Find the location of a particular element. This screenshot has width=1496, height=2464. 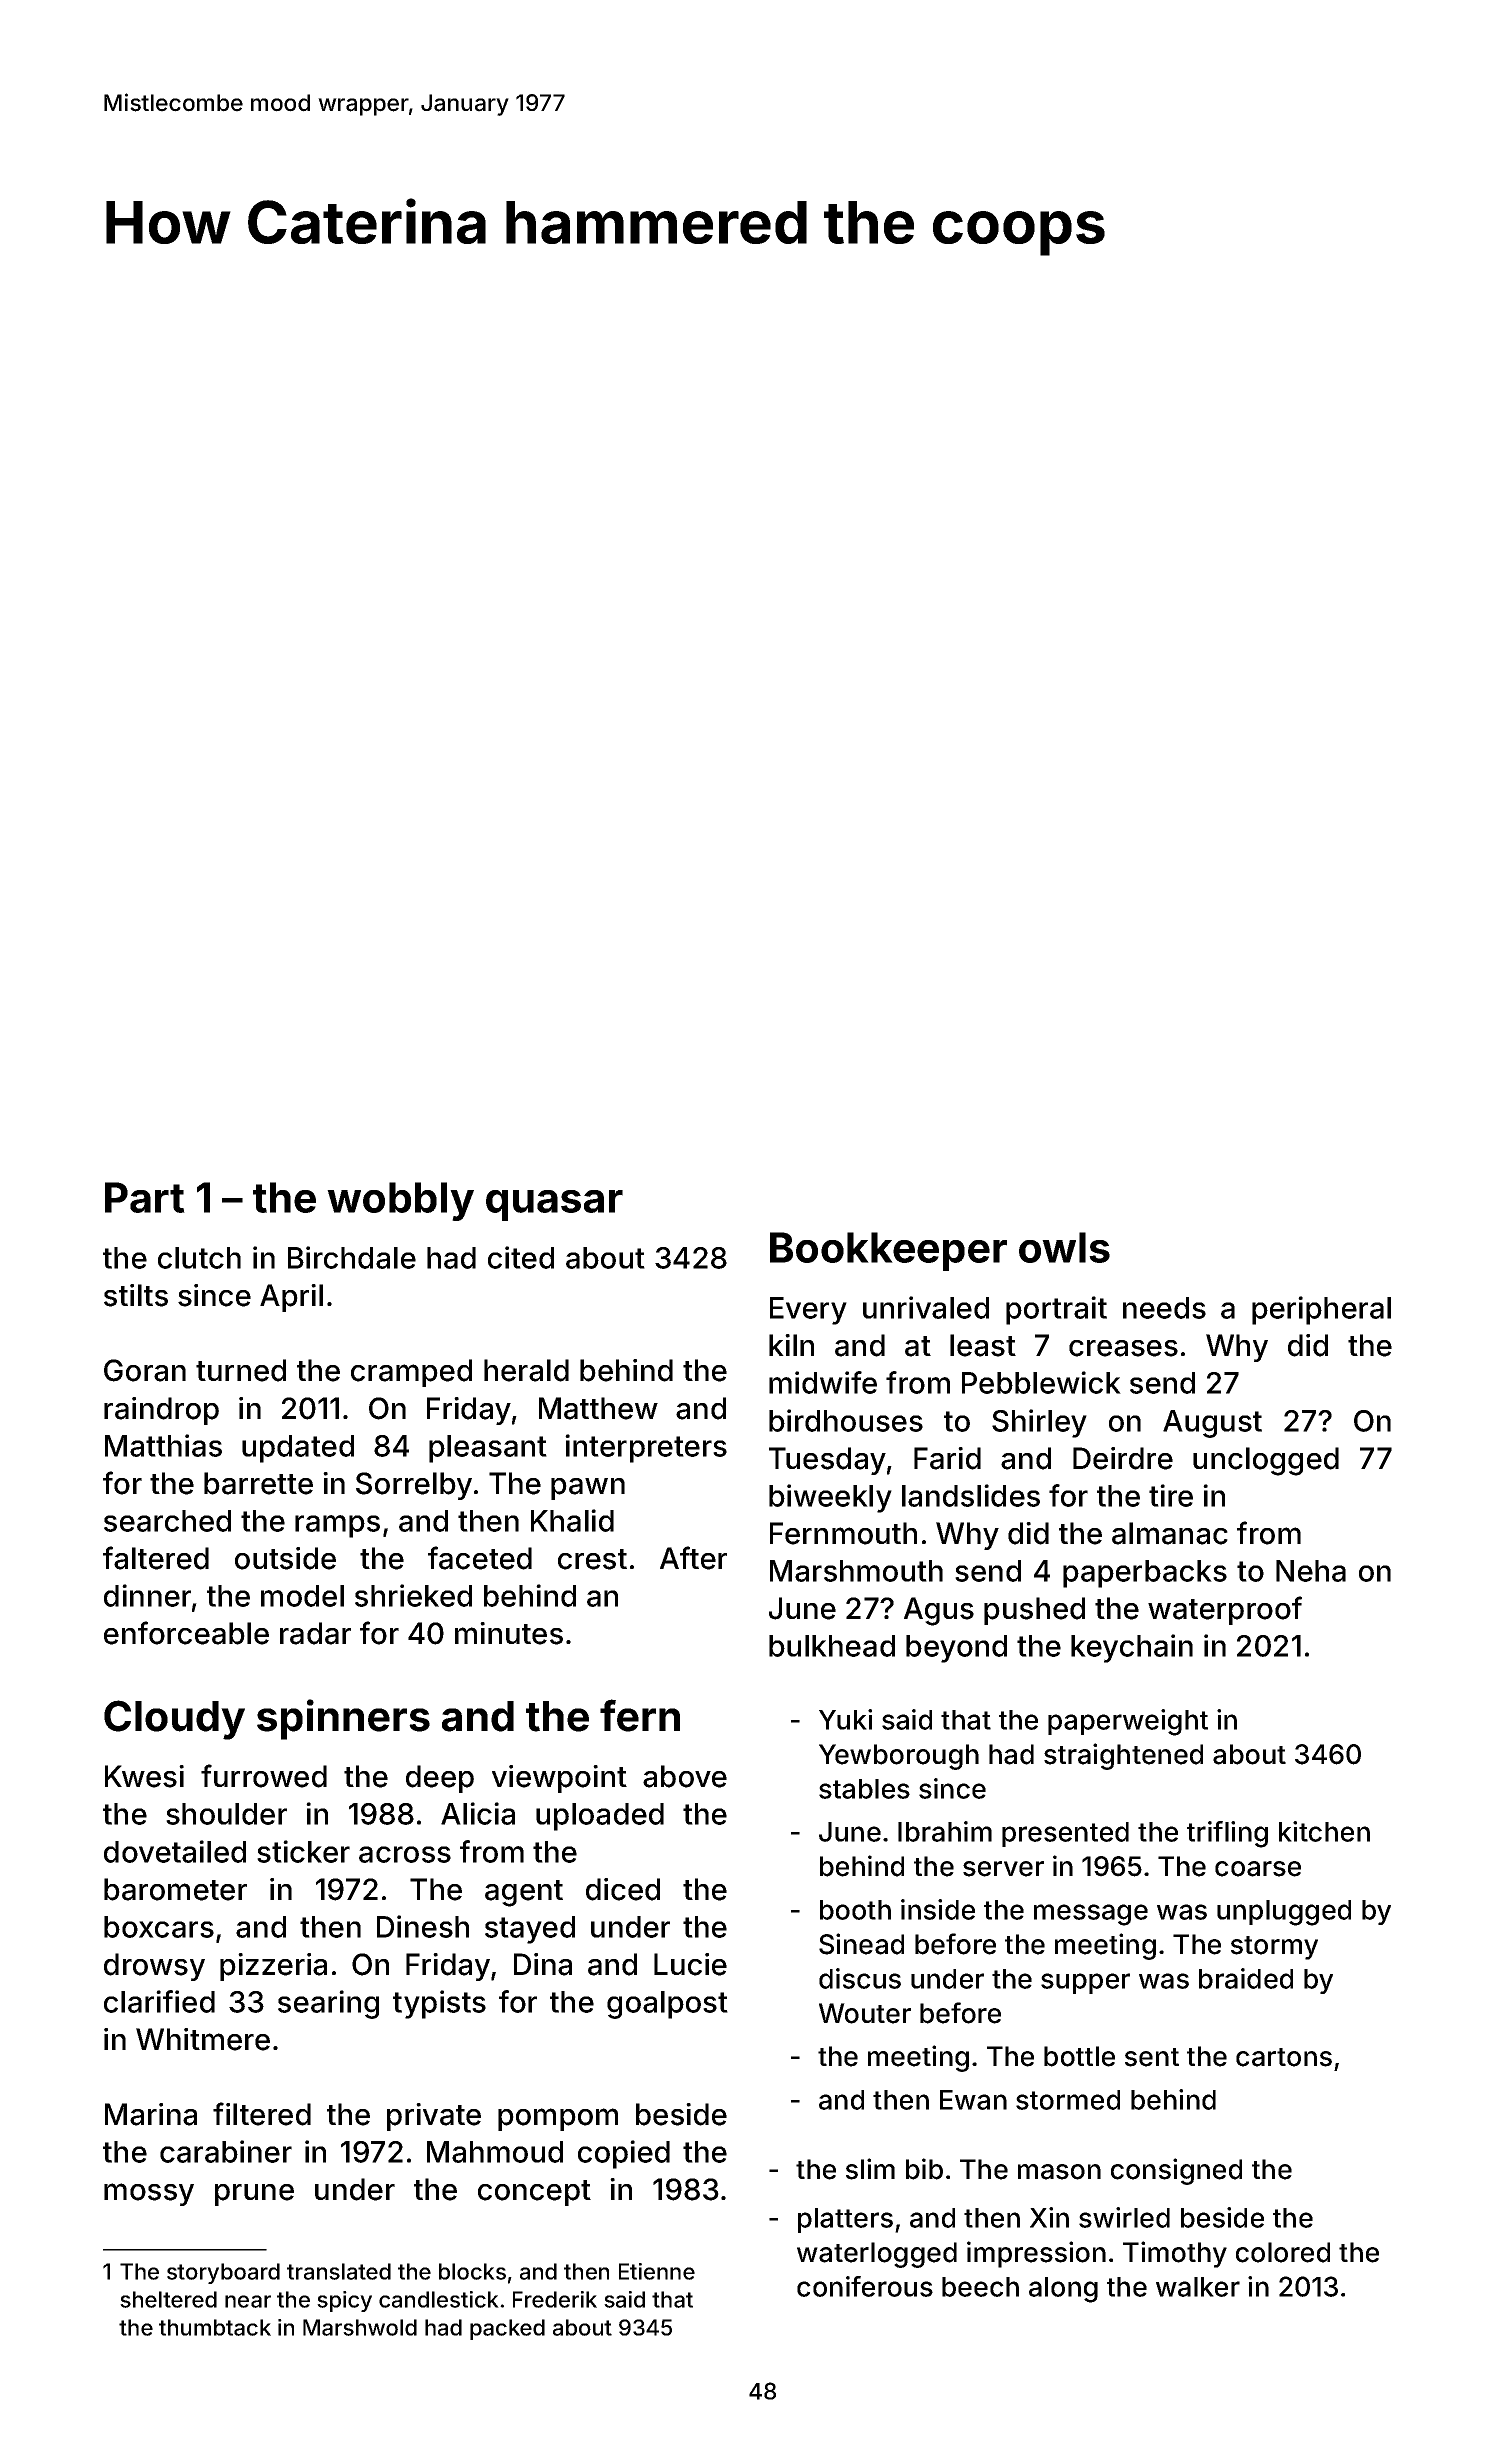

faltered is located at coordinates (156, 1558).
